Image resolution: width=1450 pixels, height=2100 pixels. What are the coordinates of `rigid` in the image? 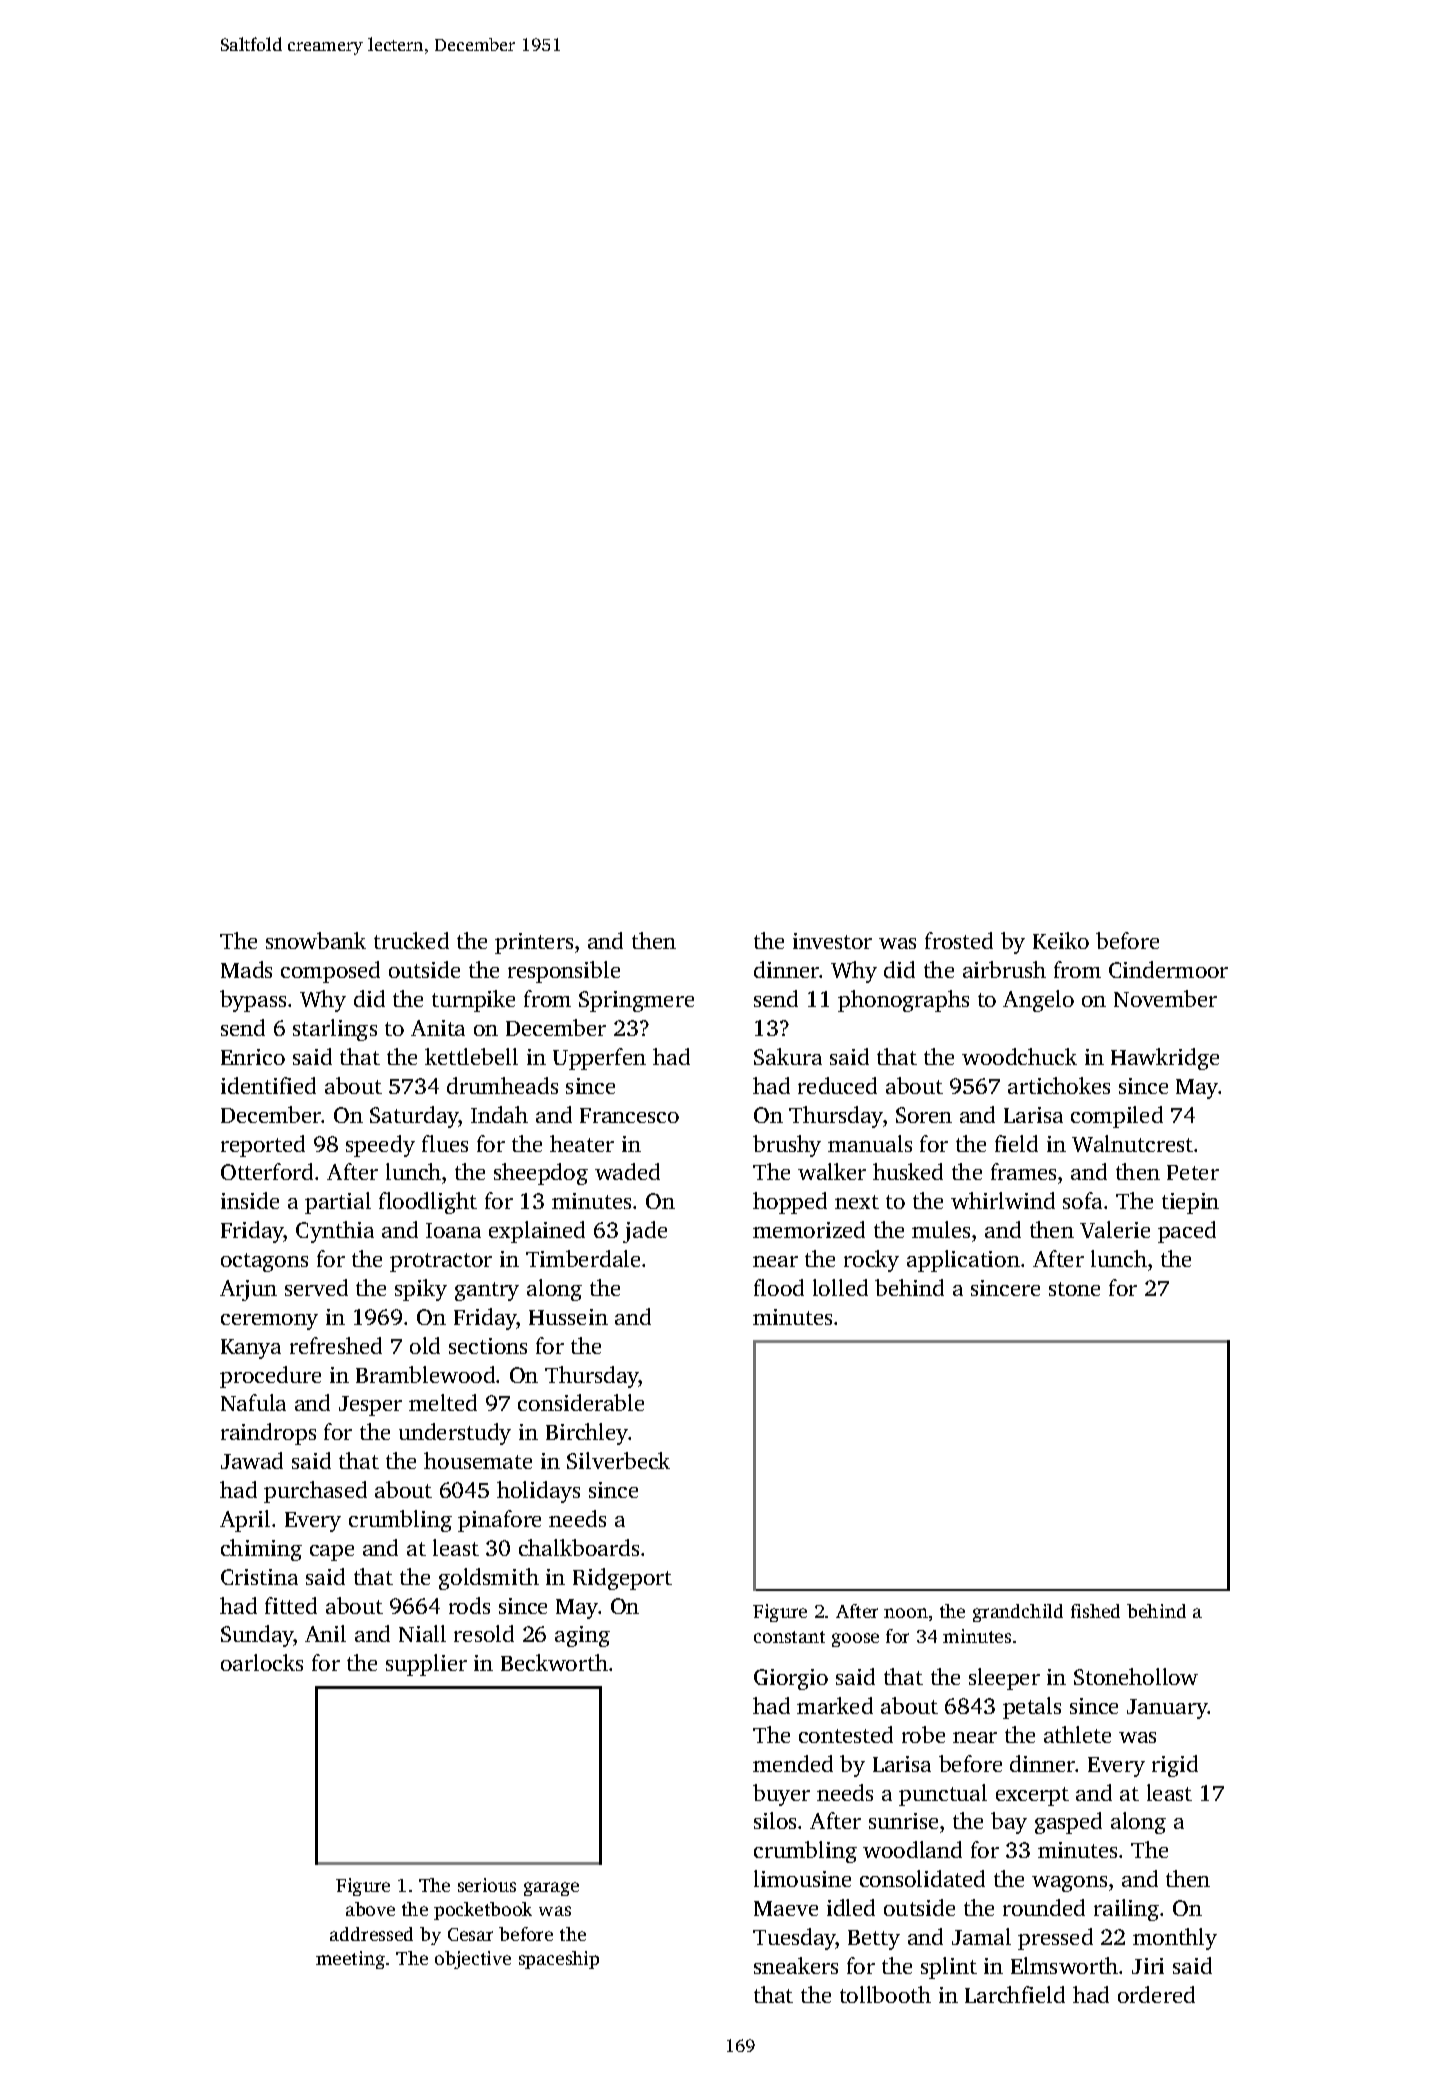 It's located at (1175, 1766).
